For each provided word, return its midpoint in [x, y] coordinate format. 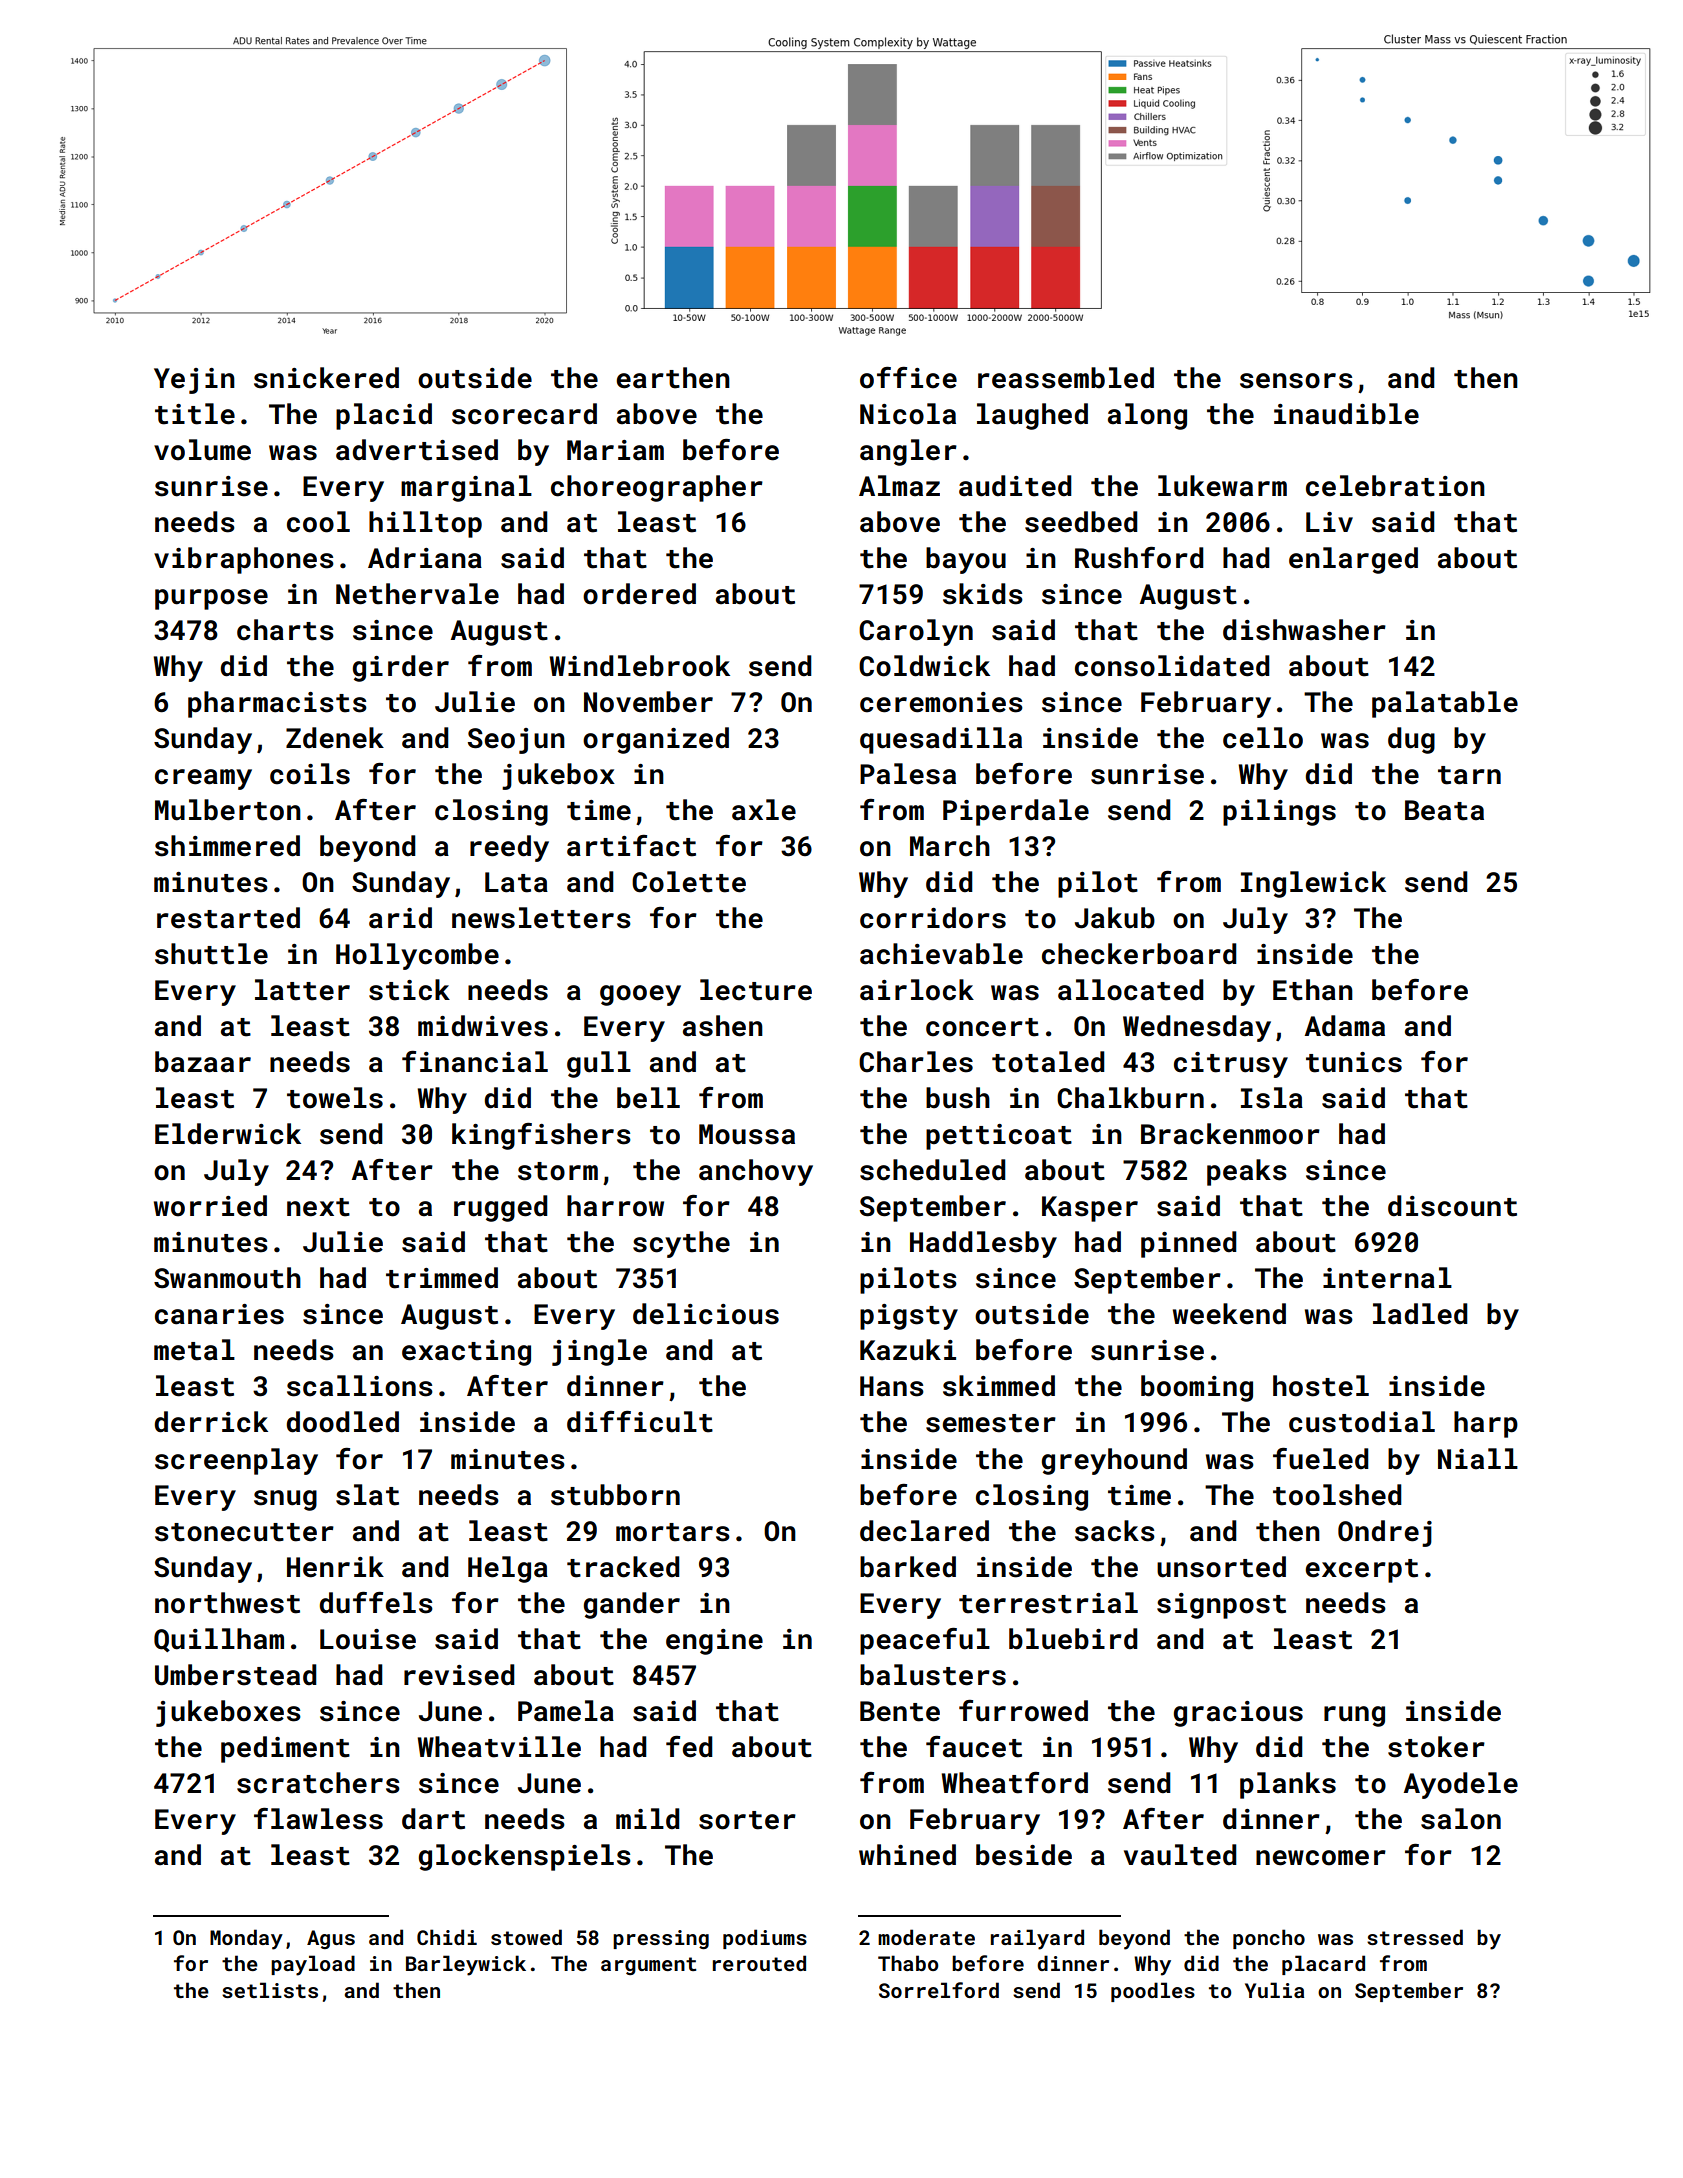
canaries [219, 1314]
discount [1452, 1206]
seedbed [1081, 522]
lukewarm [1222, 486]
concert [982, 1027]
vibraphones [244, 560]
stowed [526, 1937]
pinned [1189, 1244]
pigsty [909, 1317]
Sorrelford [939, 1990]
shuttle [211, 954]
